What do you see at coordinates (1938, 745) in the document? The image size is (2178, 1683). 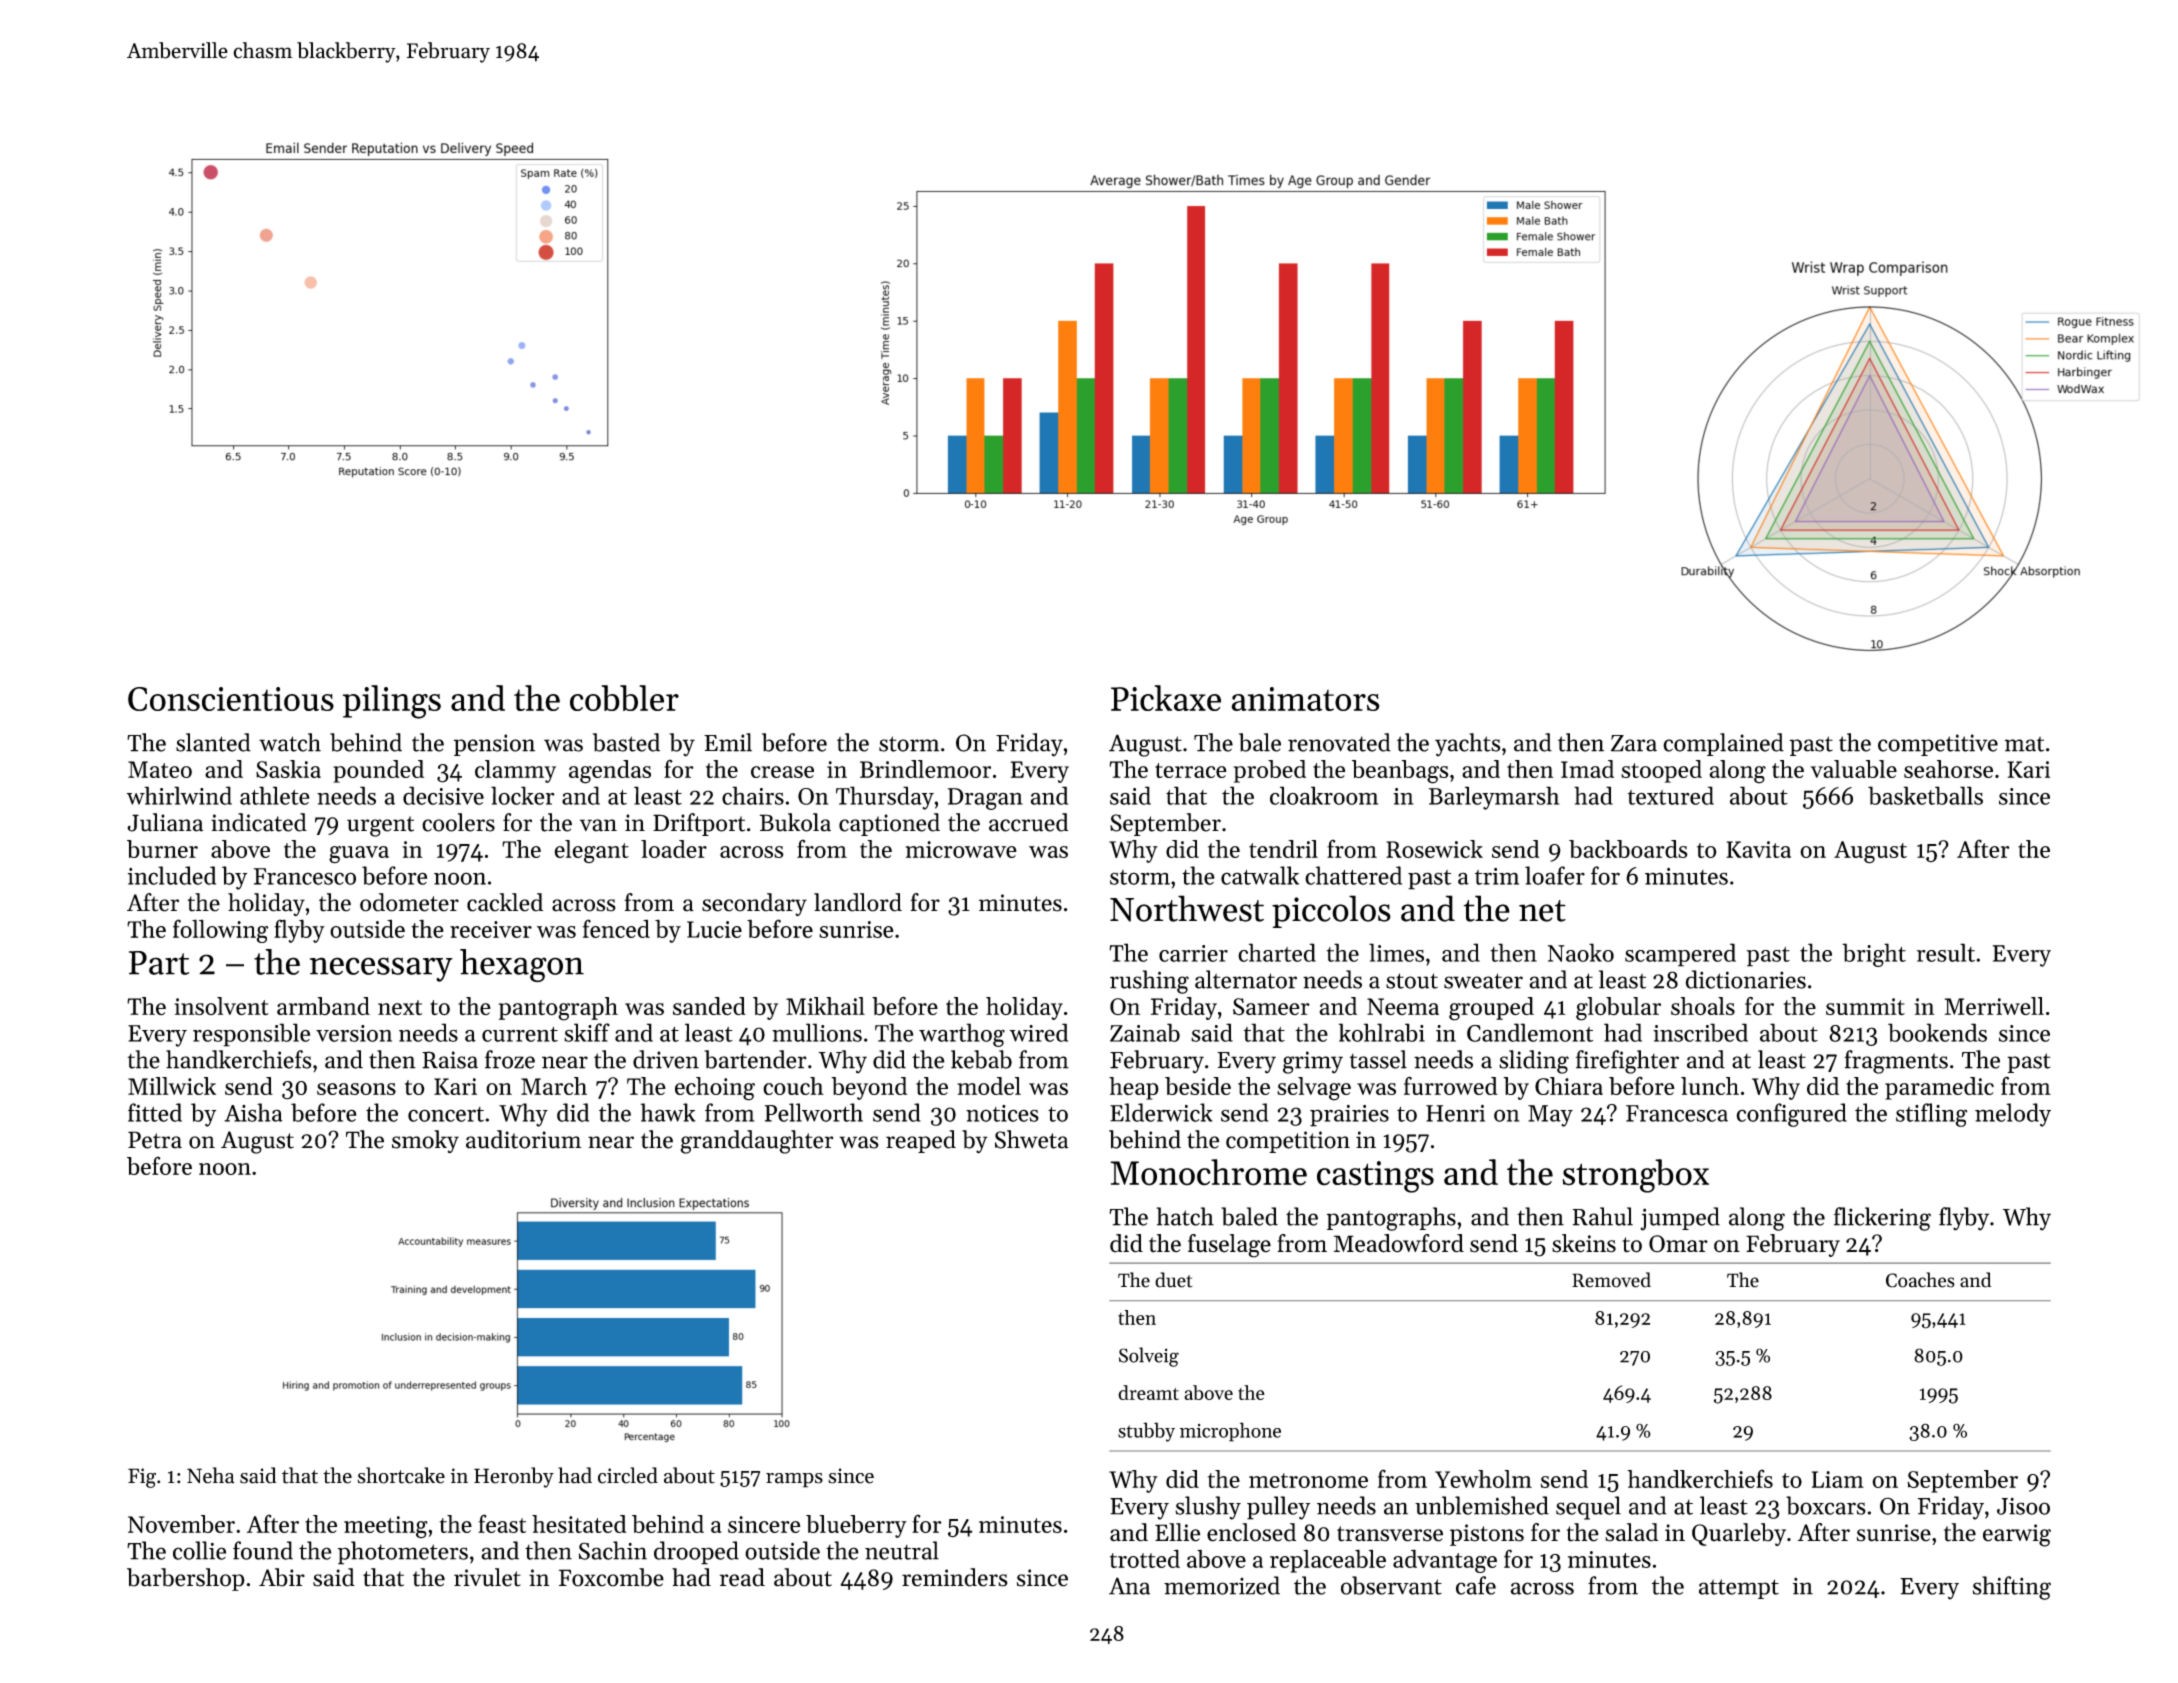 I see `competitive` at bounding box center [1938, 745].
